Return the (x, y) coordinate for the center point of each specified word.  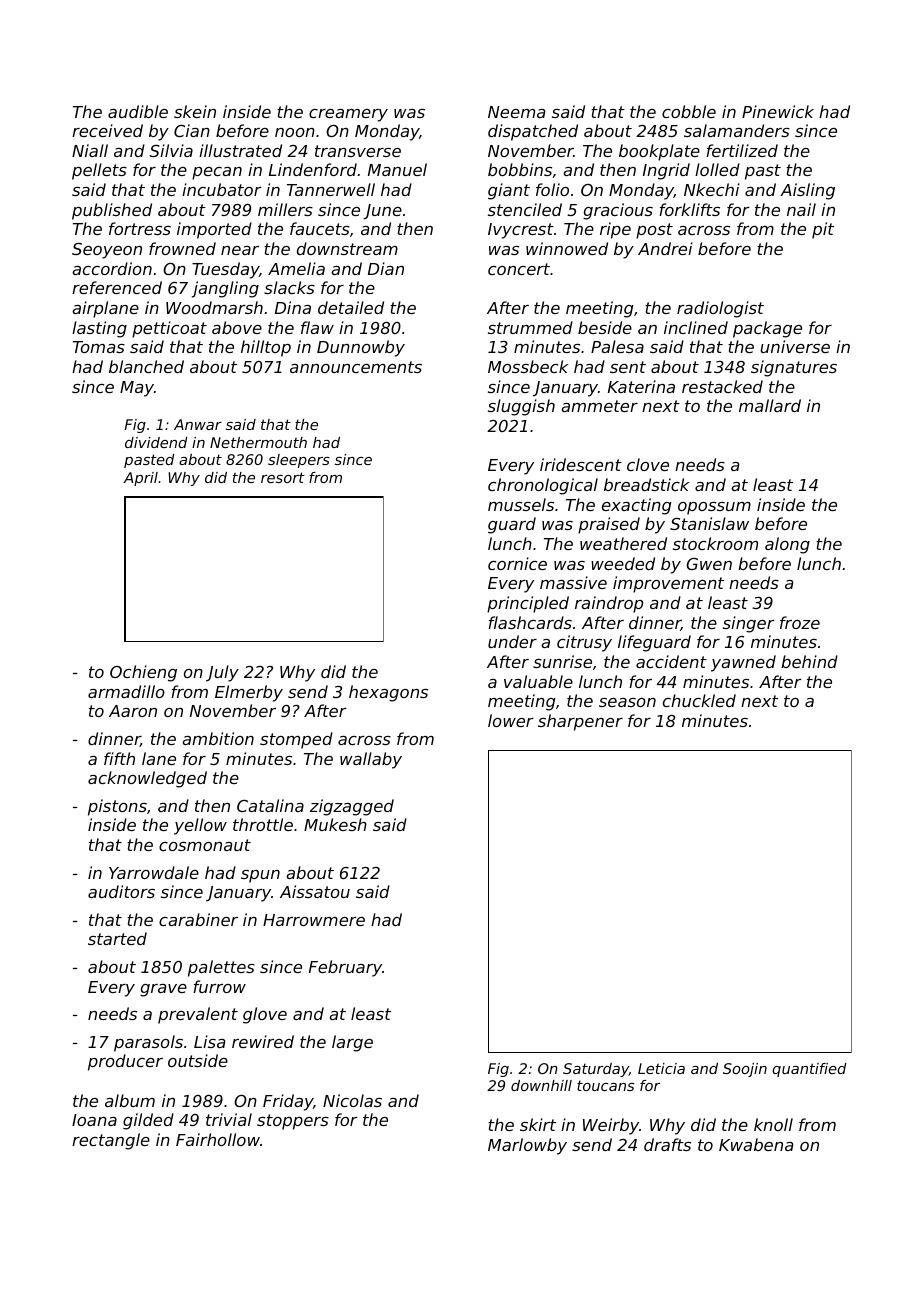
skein (195, 111)
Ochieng (143, 673)
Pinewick (778, 111)
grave (163, 990)
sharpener (580, 722)
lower (511, 720)
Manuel (397, 169)
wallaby (371, 760)
